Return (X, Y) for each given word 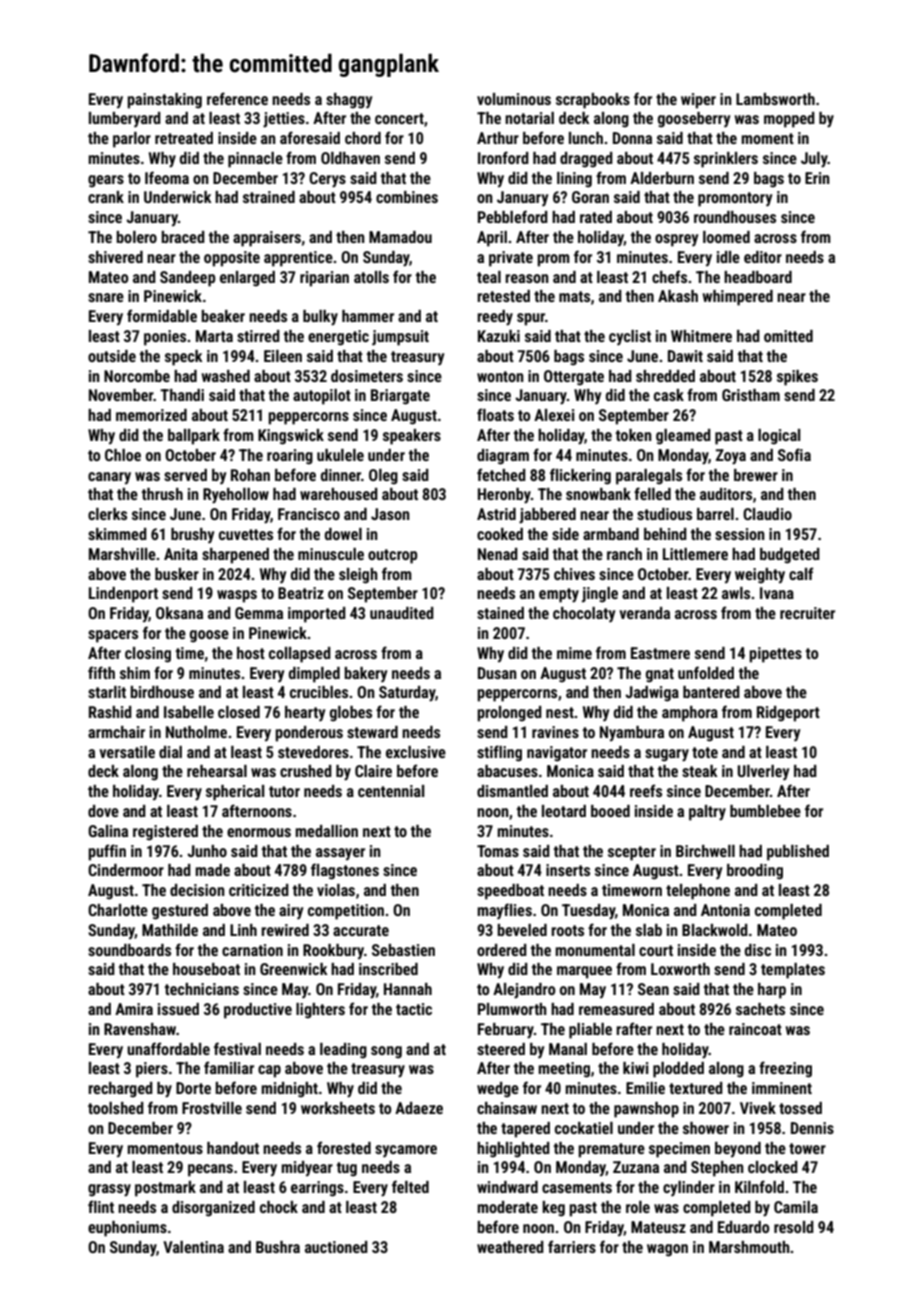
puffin (107, 852)
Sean (653, 989)
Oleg (383, 477)
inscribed (388, 969)
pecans (210, 1170)
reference (237, 98)
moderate (507, 1207)
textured (696, 1088)
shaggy (349, 101)
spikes (797, 378)
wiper (698, 101)
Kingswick (291, 437)
